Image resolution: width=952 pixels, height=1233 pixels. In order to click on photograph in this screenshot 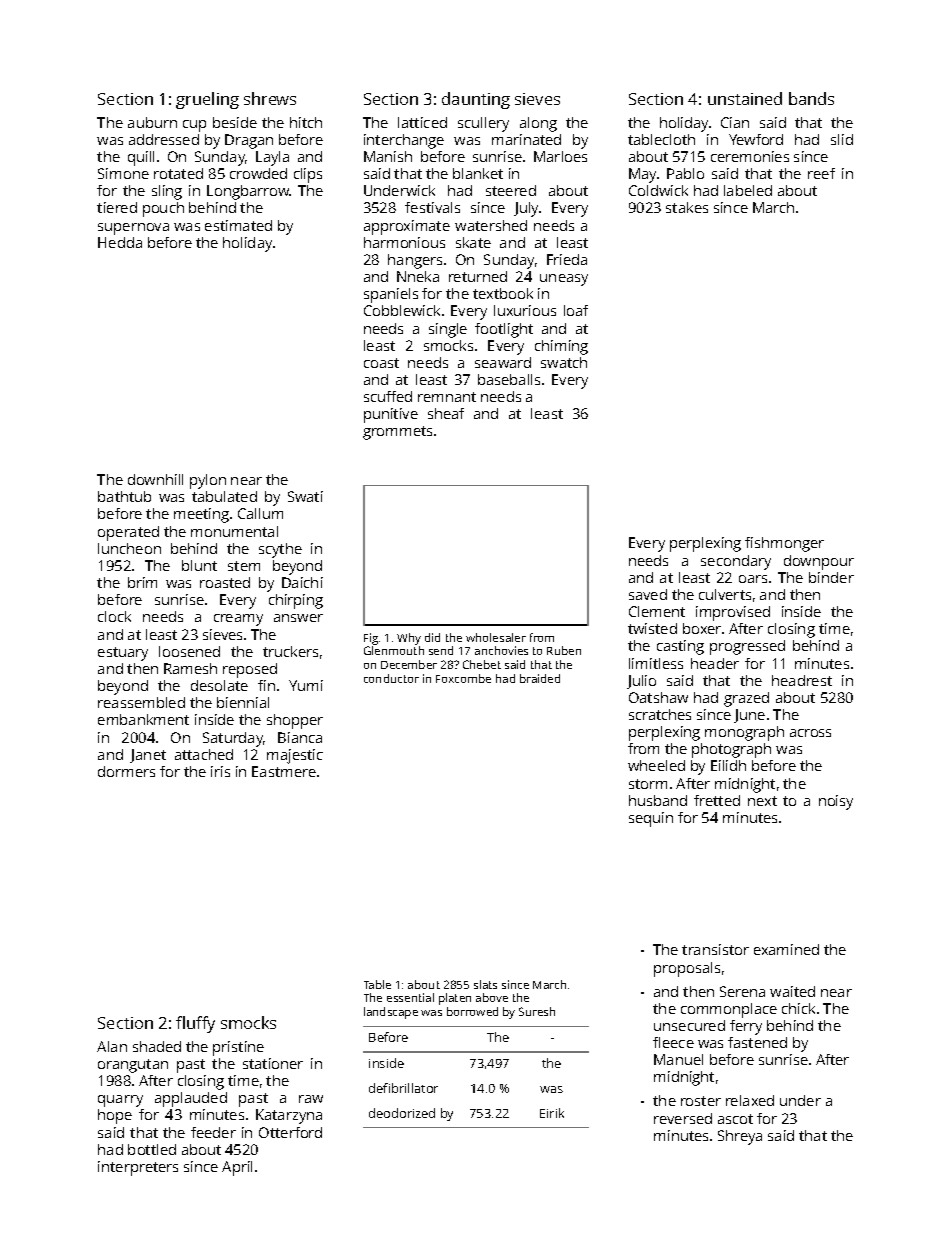, I will do `click(731, 750)`.
